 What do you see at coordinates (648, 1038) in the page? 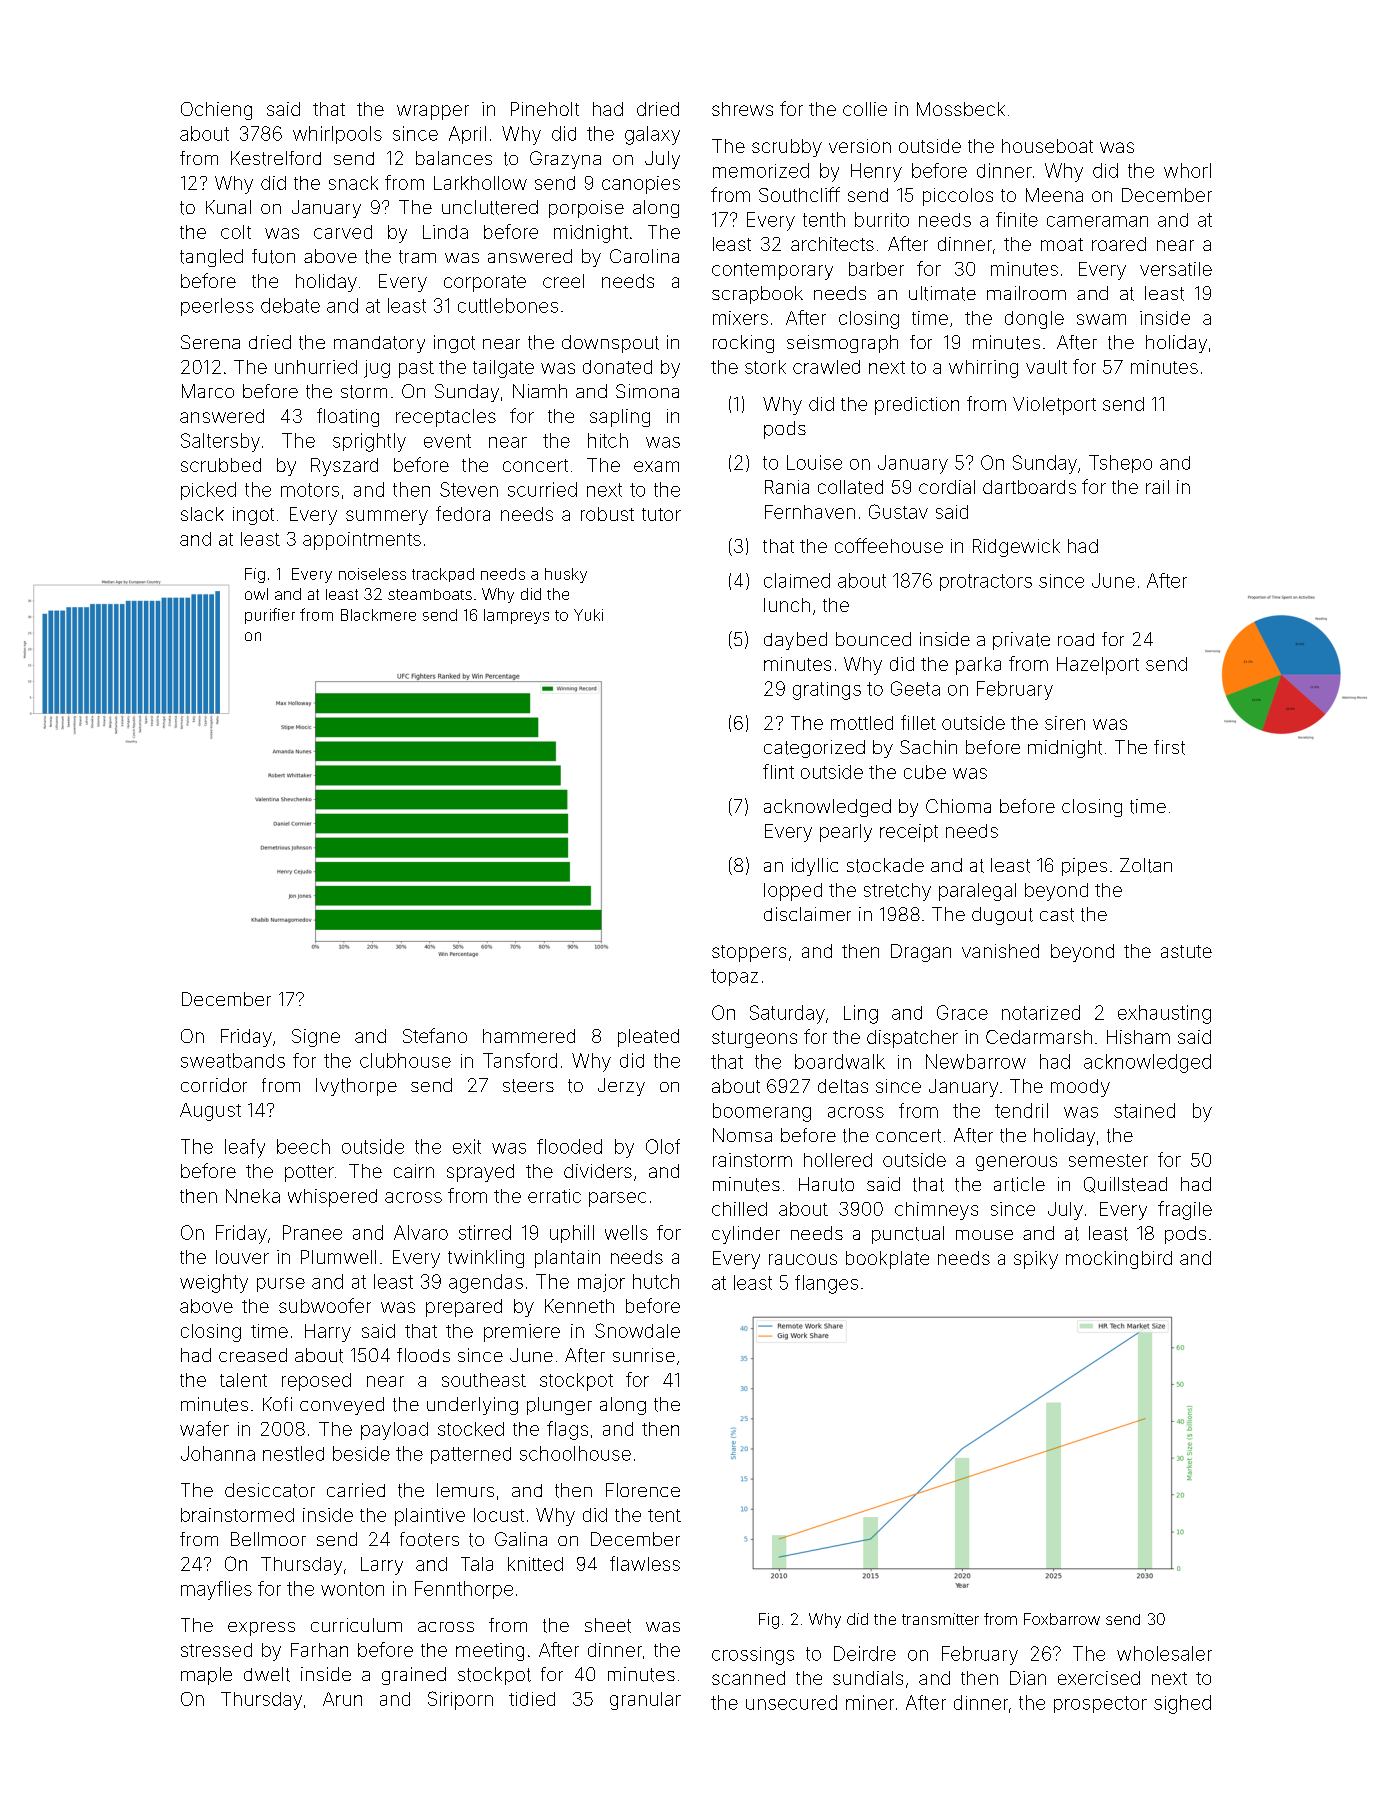
I see `pleated` at bounding box center [648, 1038].
